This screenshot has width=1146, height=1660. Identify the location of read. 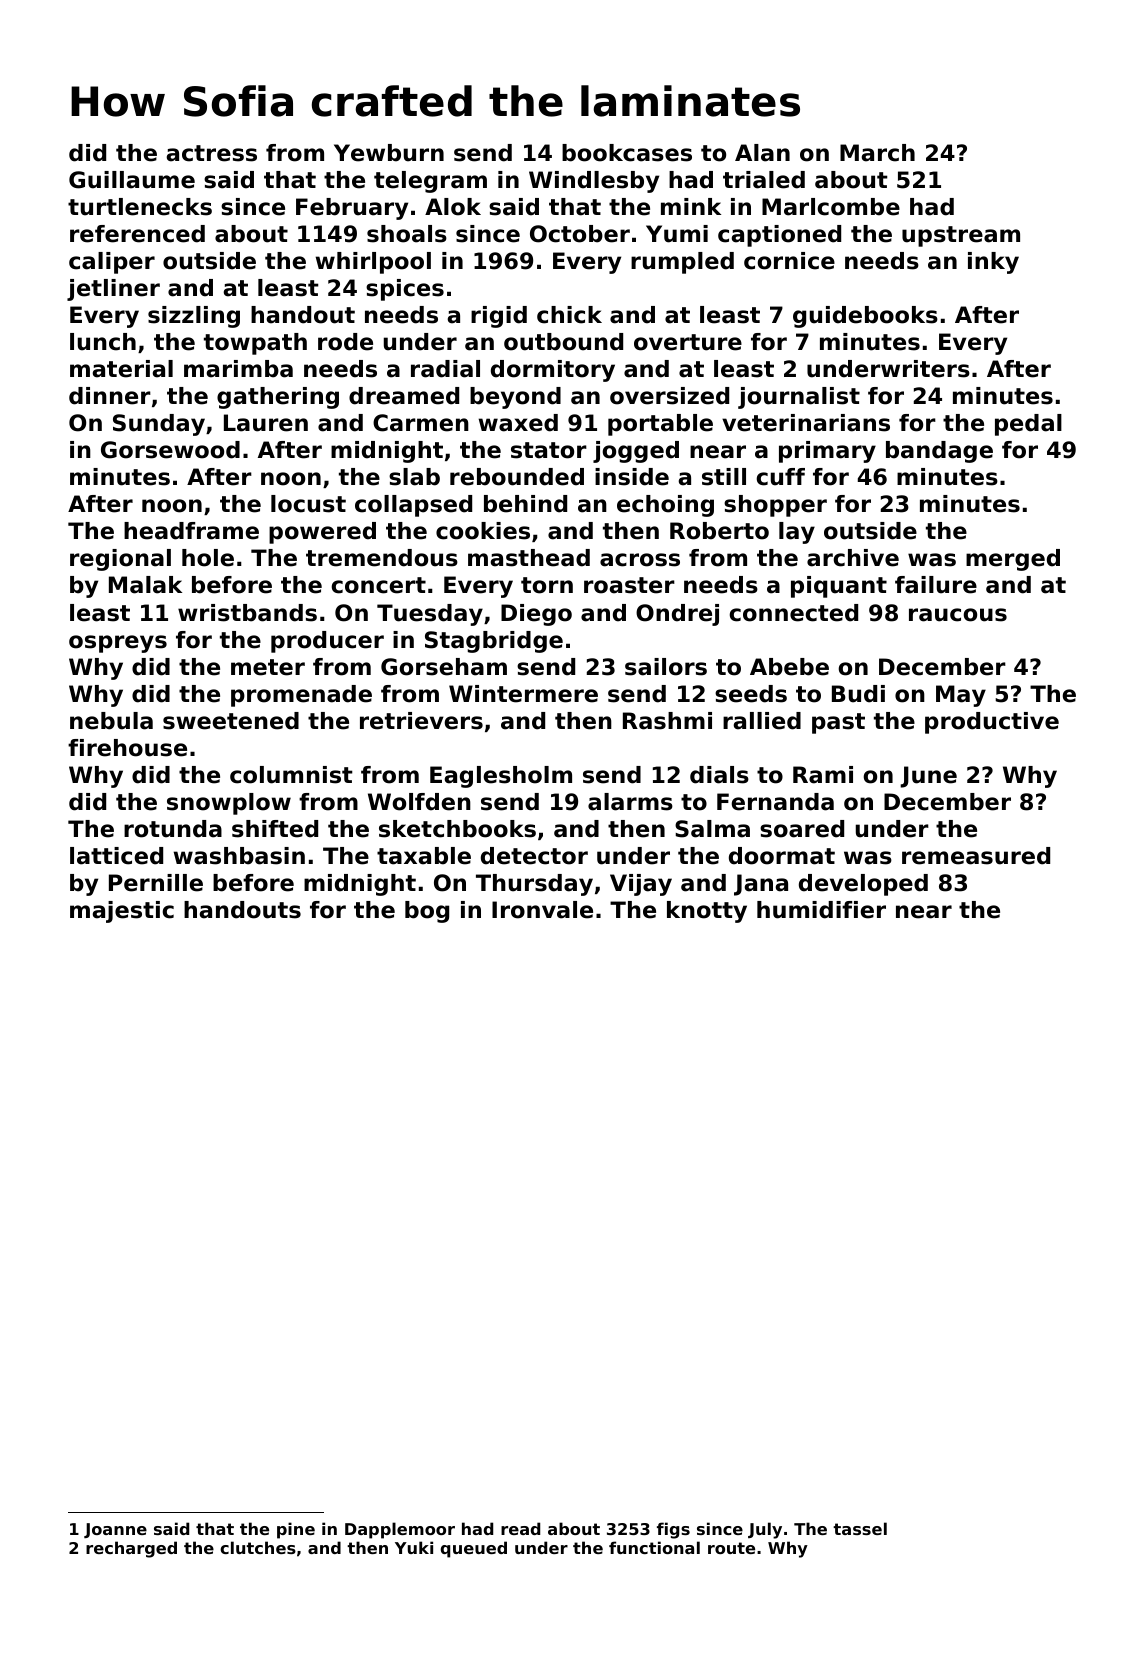
(520, 1528).
